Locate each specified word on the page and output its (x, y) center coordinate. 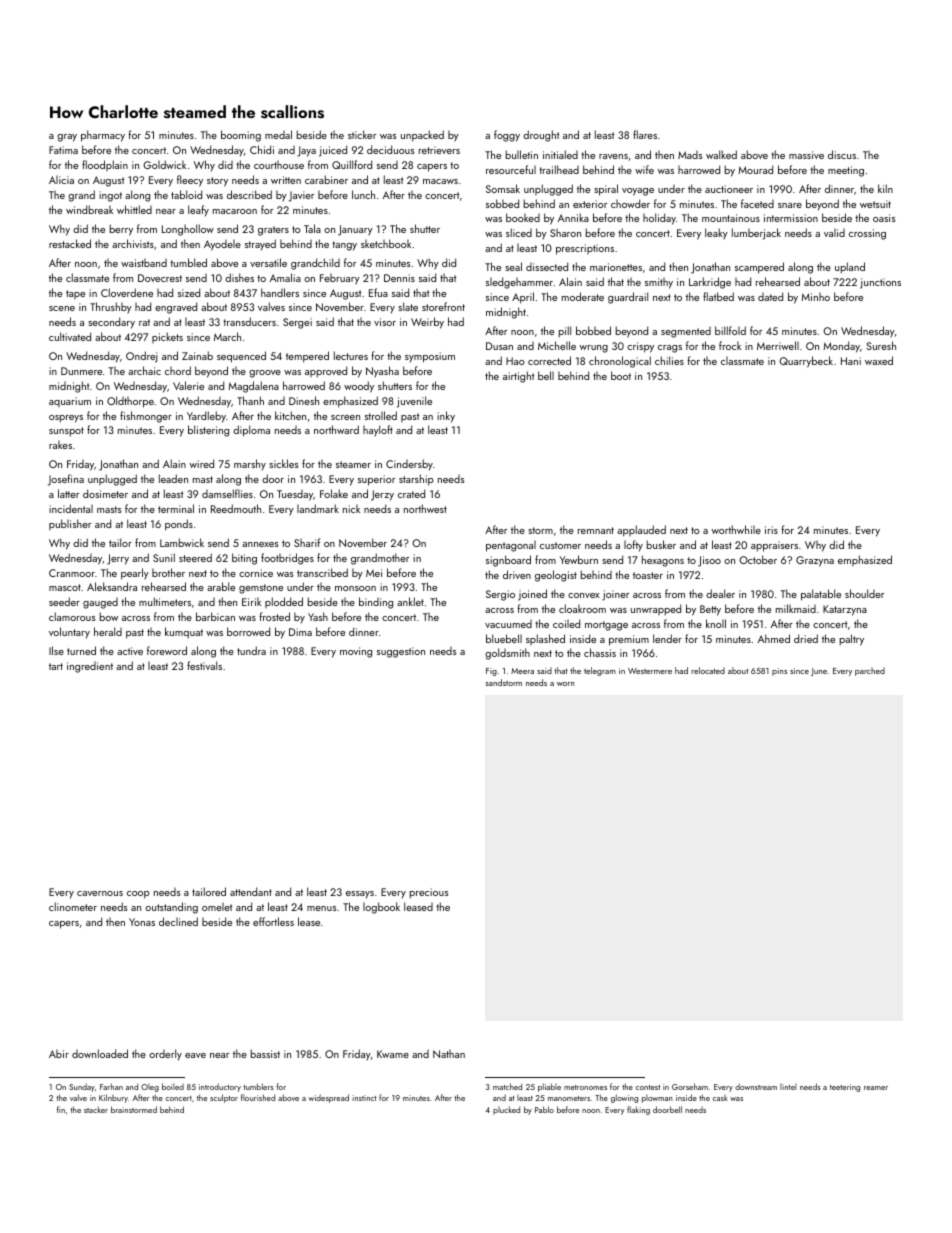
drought (541, 136)
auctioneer (729, 189)
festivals (204, 665)
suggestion (401, 652)
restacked (70, 243)
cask (720, 1098)
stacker (96, 1109)
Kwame (393, 1054)
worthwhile (736, 529)
